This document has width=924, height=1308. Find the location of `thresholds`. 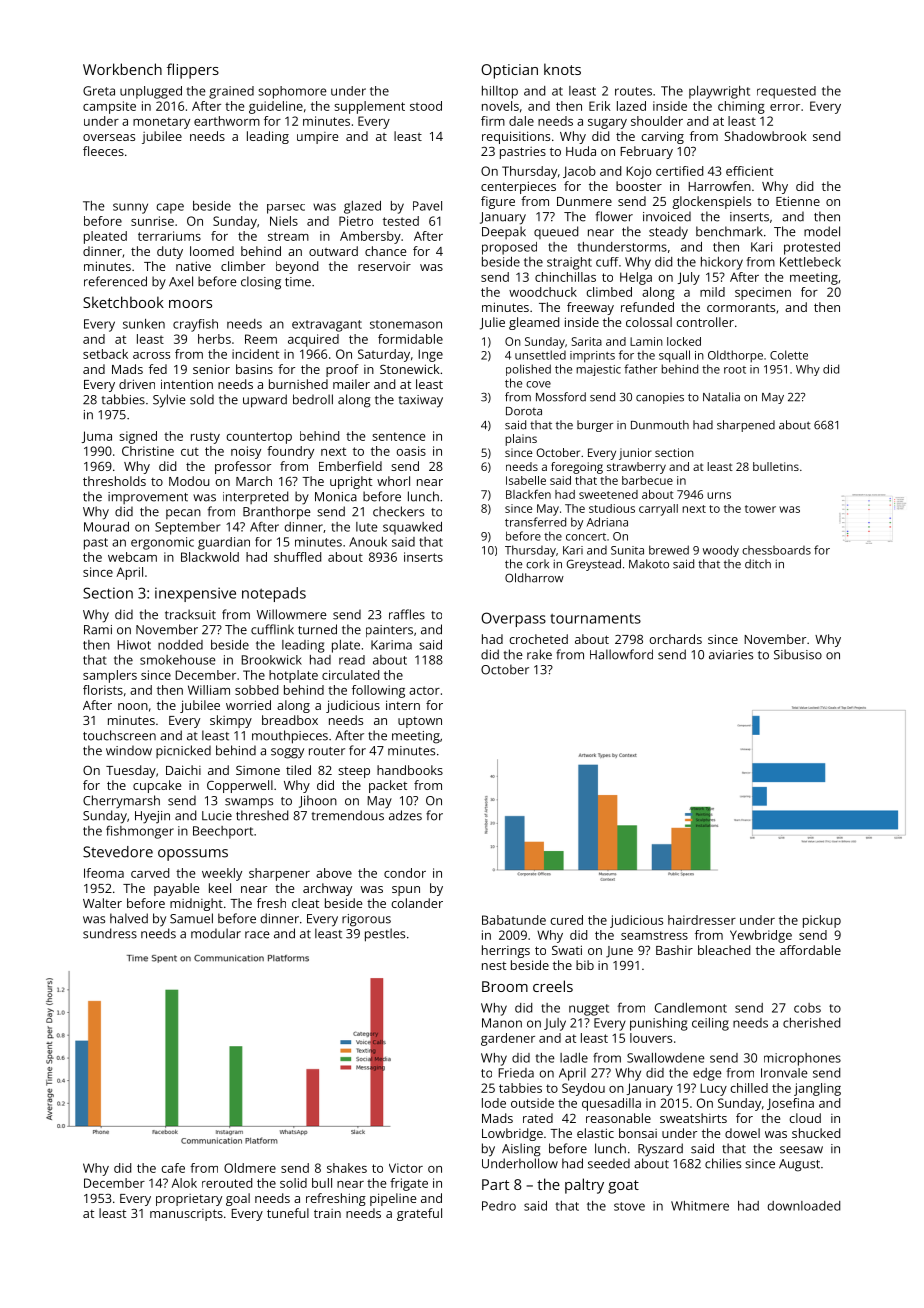

thresholds is located at coordinates (114, 481).
